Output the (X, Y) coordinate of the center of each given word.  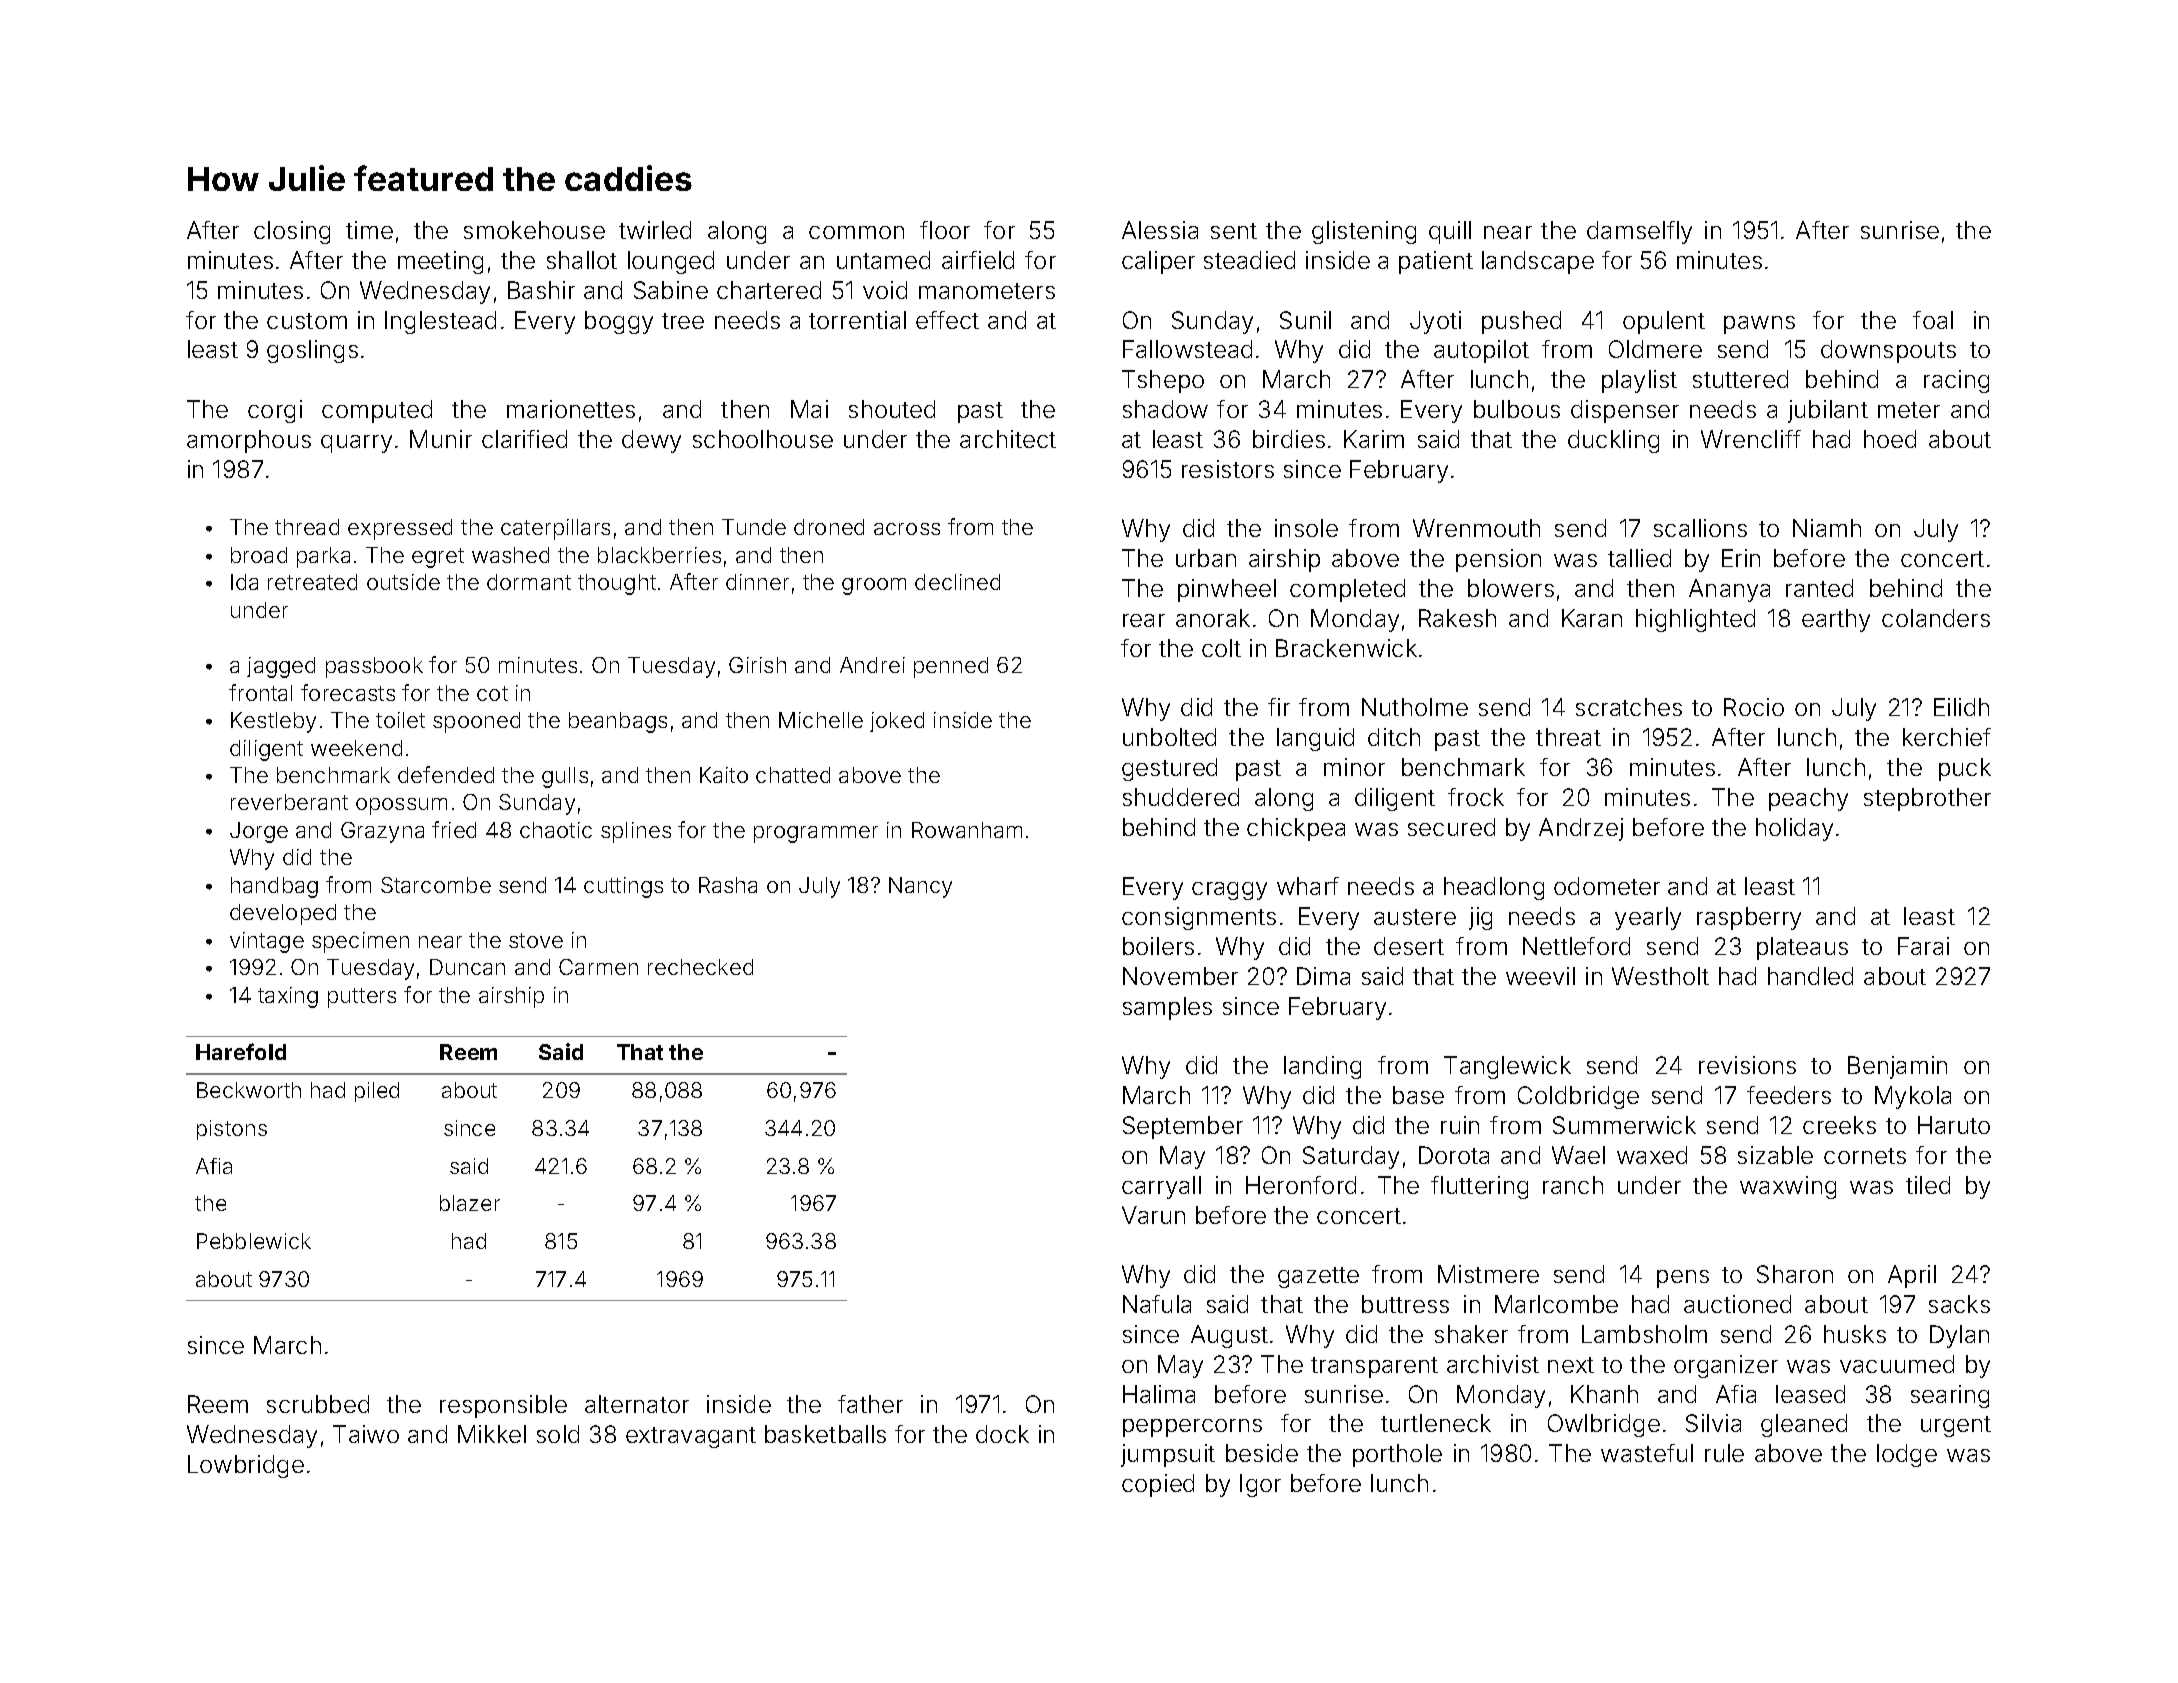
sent (1234, 231)
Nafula (1157, 1304)
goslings (312, 351)
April (1912, 1276)
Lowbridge (246, 1466)
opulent (1664, 322)
